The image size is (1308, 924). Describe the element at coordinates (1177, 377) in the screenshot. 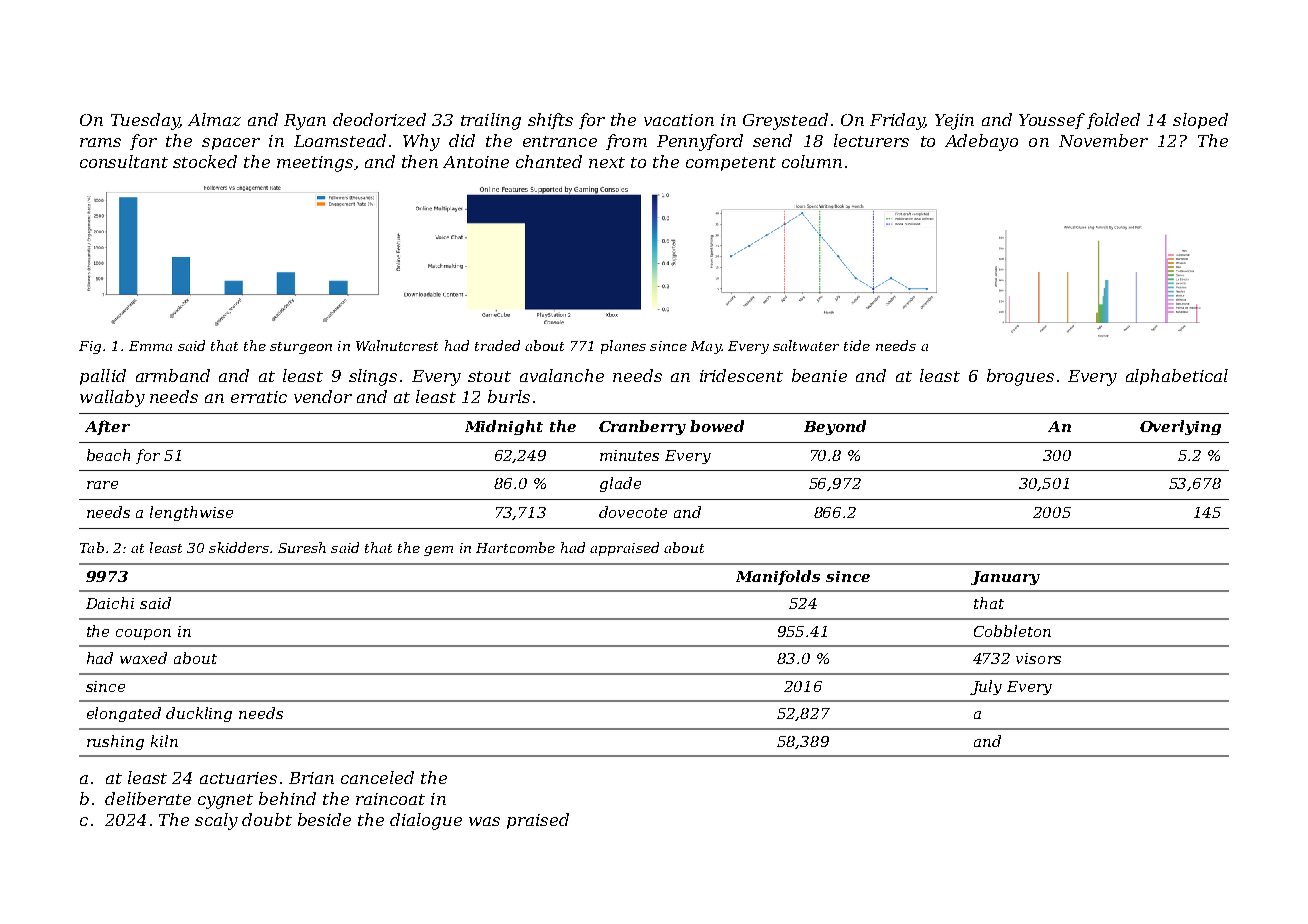

I see `alphabetical` at that location.
